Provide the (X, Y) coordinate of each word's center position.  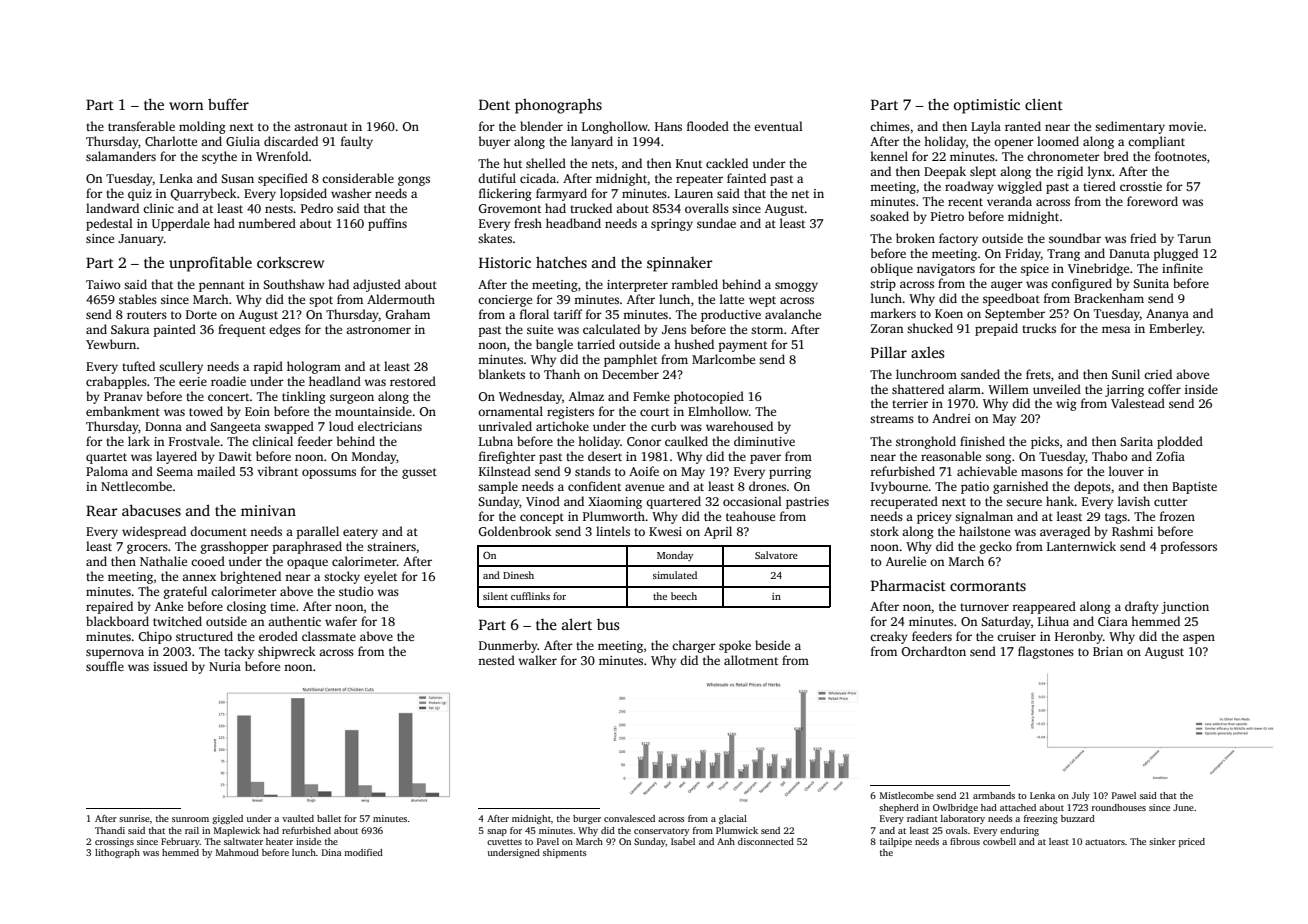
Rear (101, 510)
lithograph (117, 853)
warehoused (739, 426)
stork (884, 531)
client (1044, 104)
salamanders (121, 156)
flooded (708, 126)
